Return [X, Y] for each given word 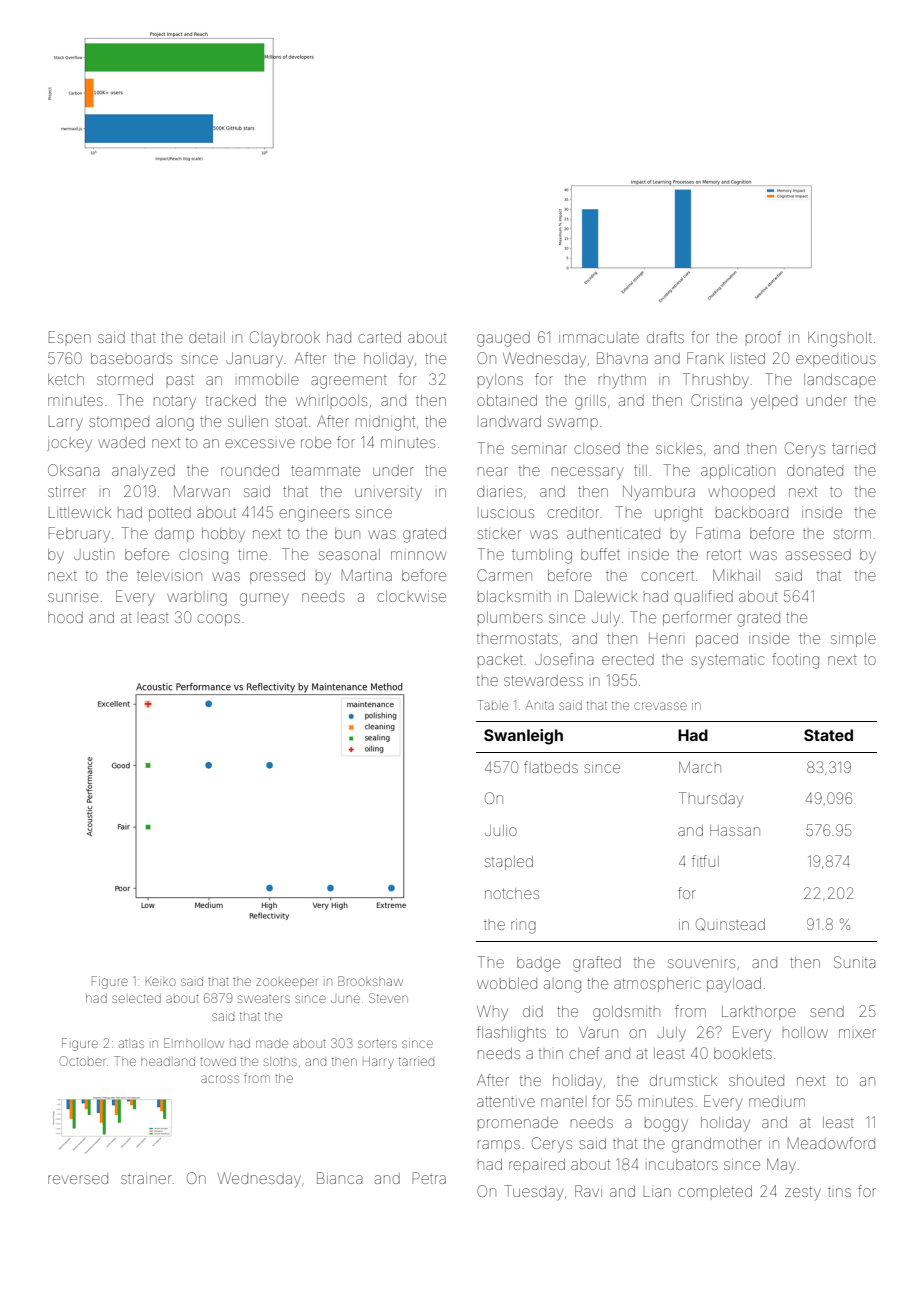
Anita [540, 705]
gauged [503, 339]
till [640, 470]
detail [207, 337]
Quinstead [730, 924]
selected [136, 998]
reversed [78, 1178]
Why [492, 1013]
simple [853, 640]
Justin [94, 554]
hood [65, 617]
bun [347, 533]
